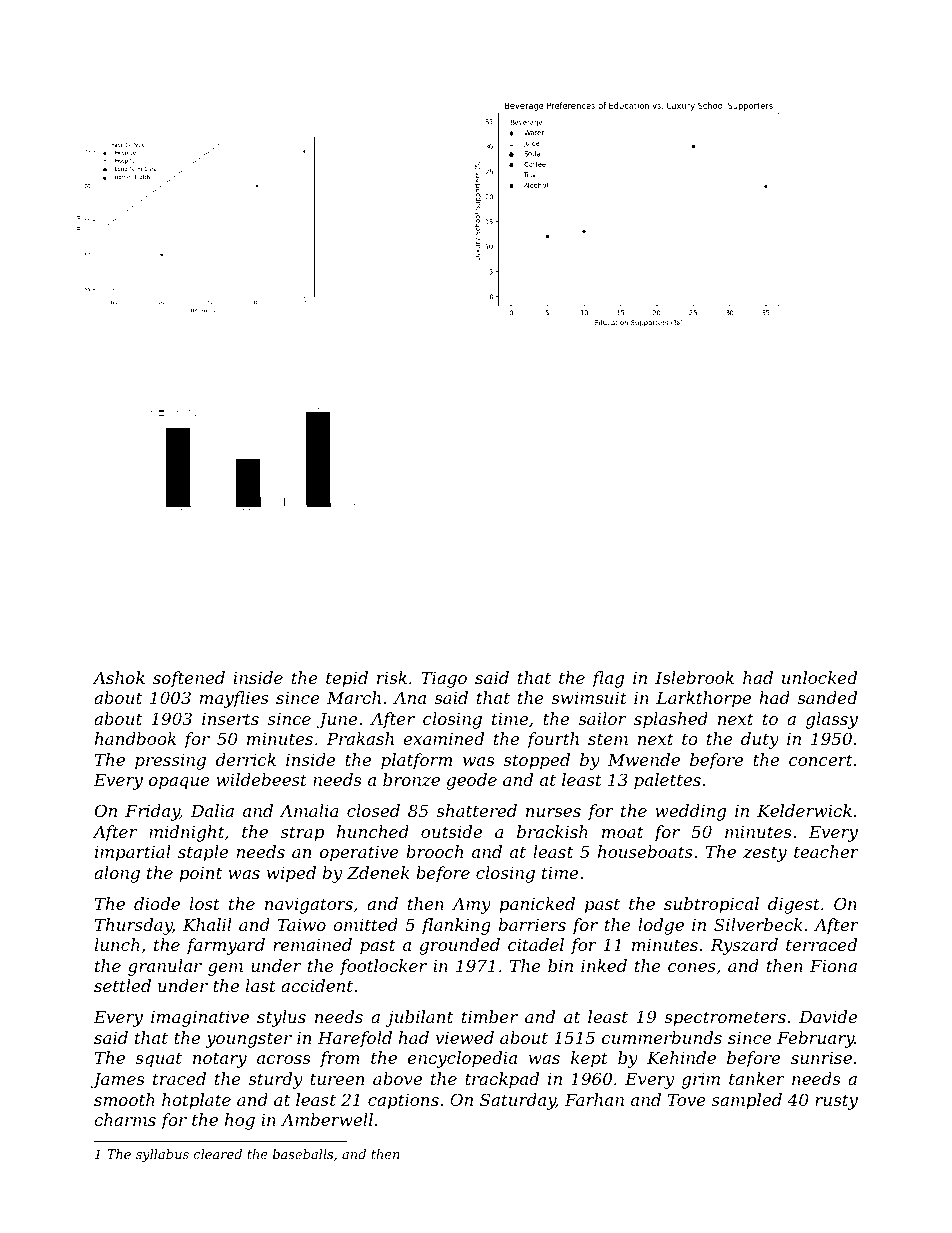  What do you see at coordinates (125, 1119) in the screenshot?
I see `charms` at bounding box center [125, 1119].
